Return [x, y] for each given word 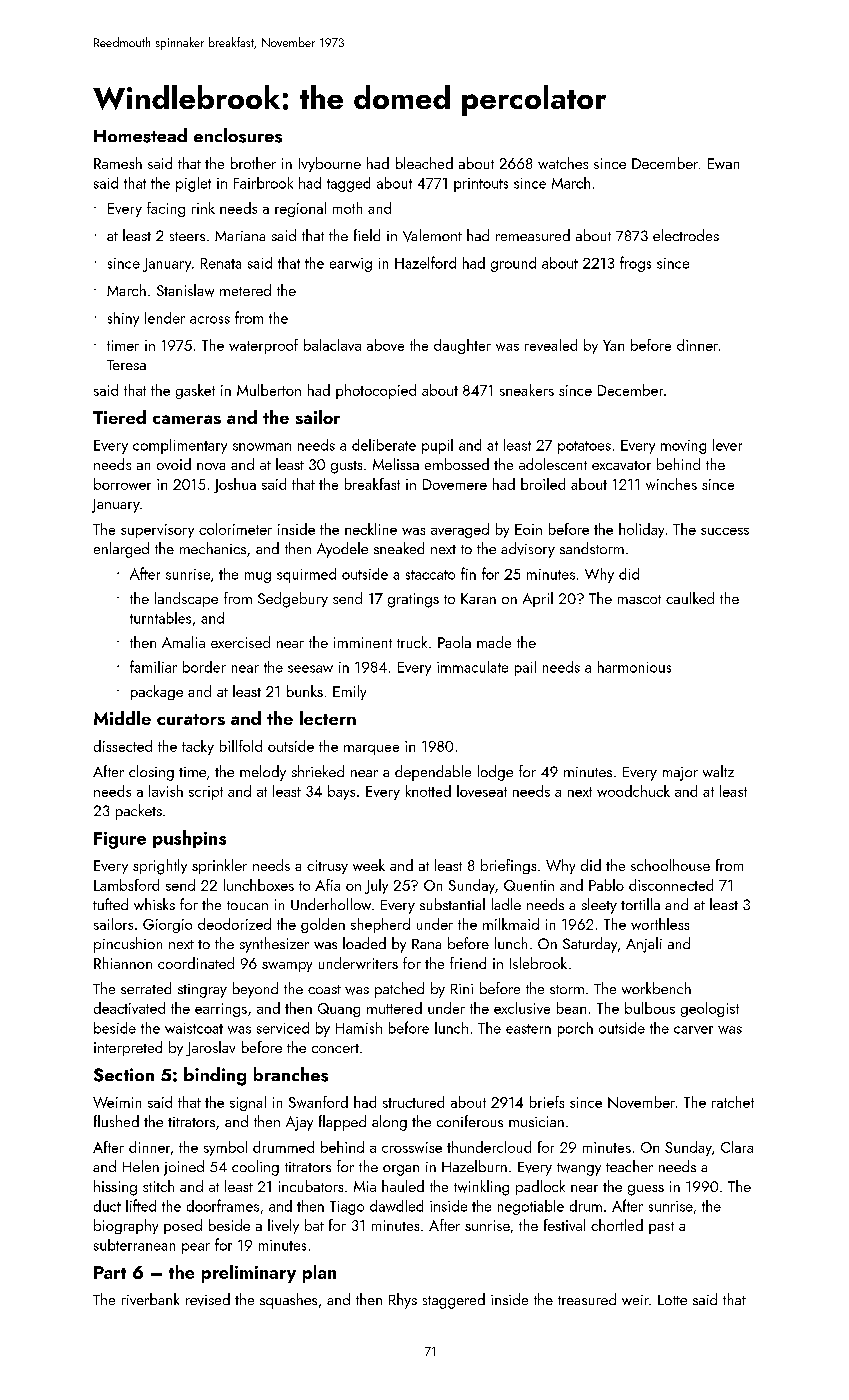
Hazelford [425, 262]
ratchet [733, 1102]
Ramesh [118, 163]
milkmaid [511, 924]
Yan [613, 345]
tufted [110, 904]
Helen [141, 1166]
